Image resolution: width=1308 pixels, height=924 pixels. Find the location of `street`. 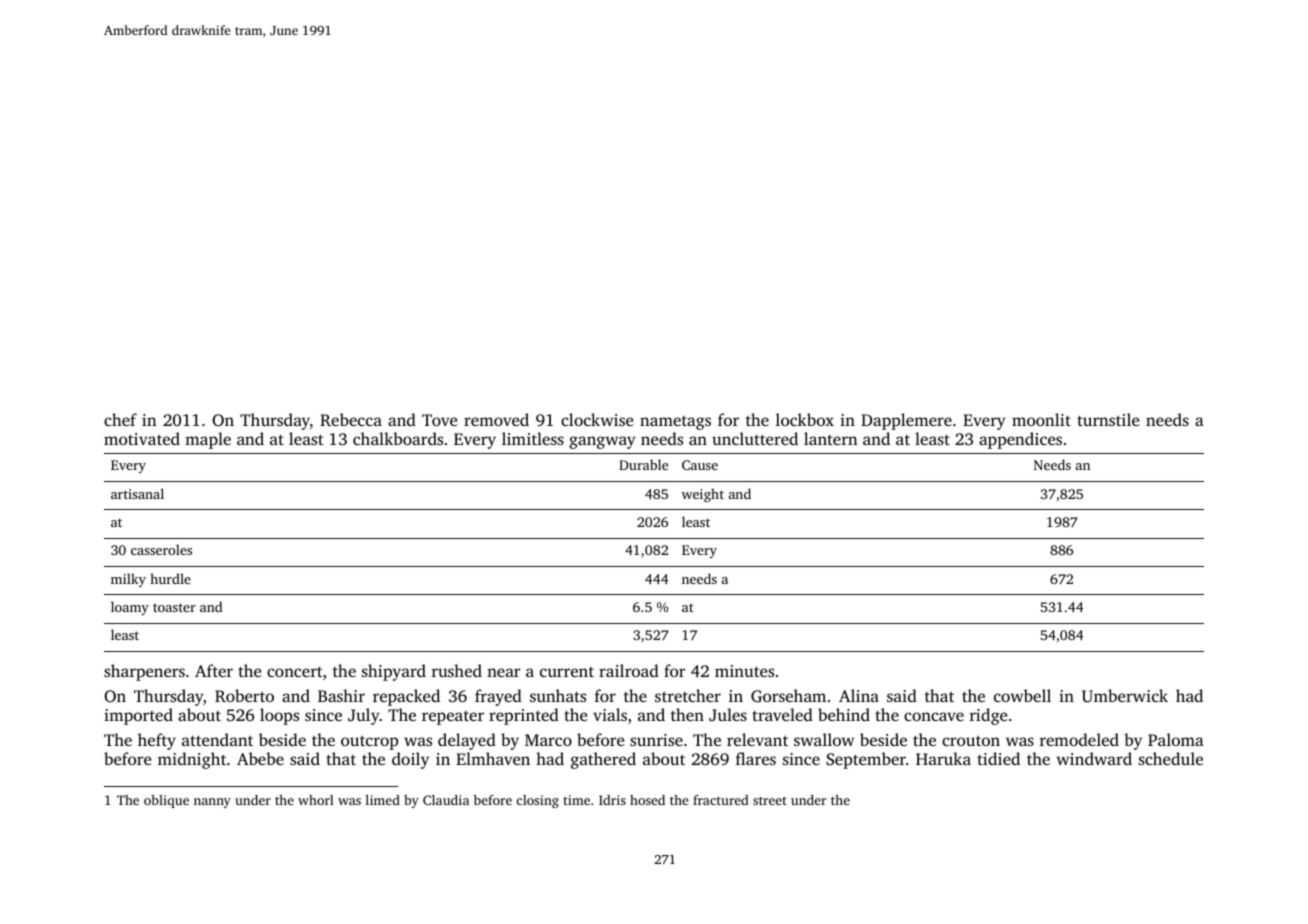

street is located at coordinates (770, 801).
